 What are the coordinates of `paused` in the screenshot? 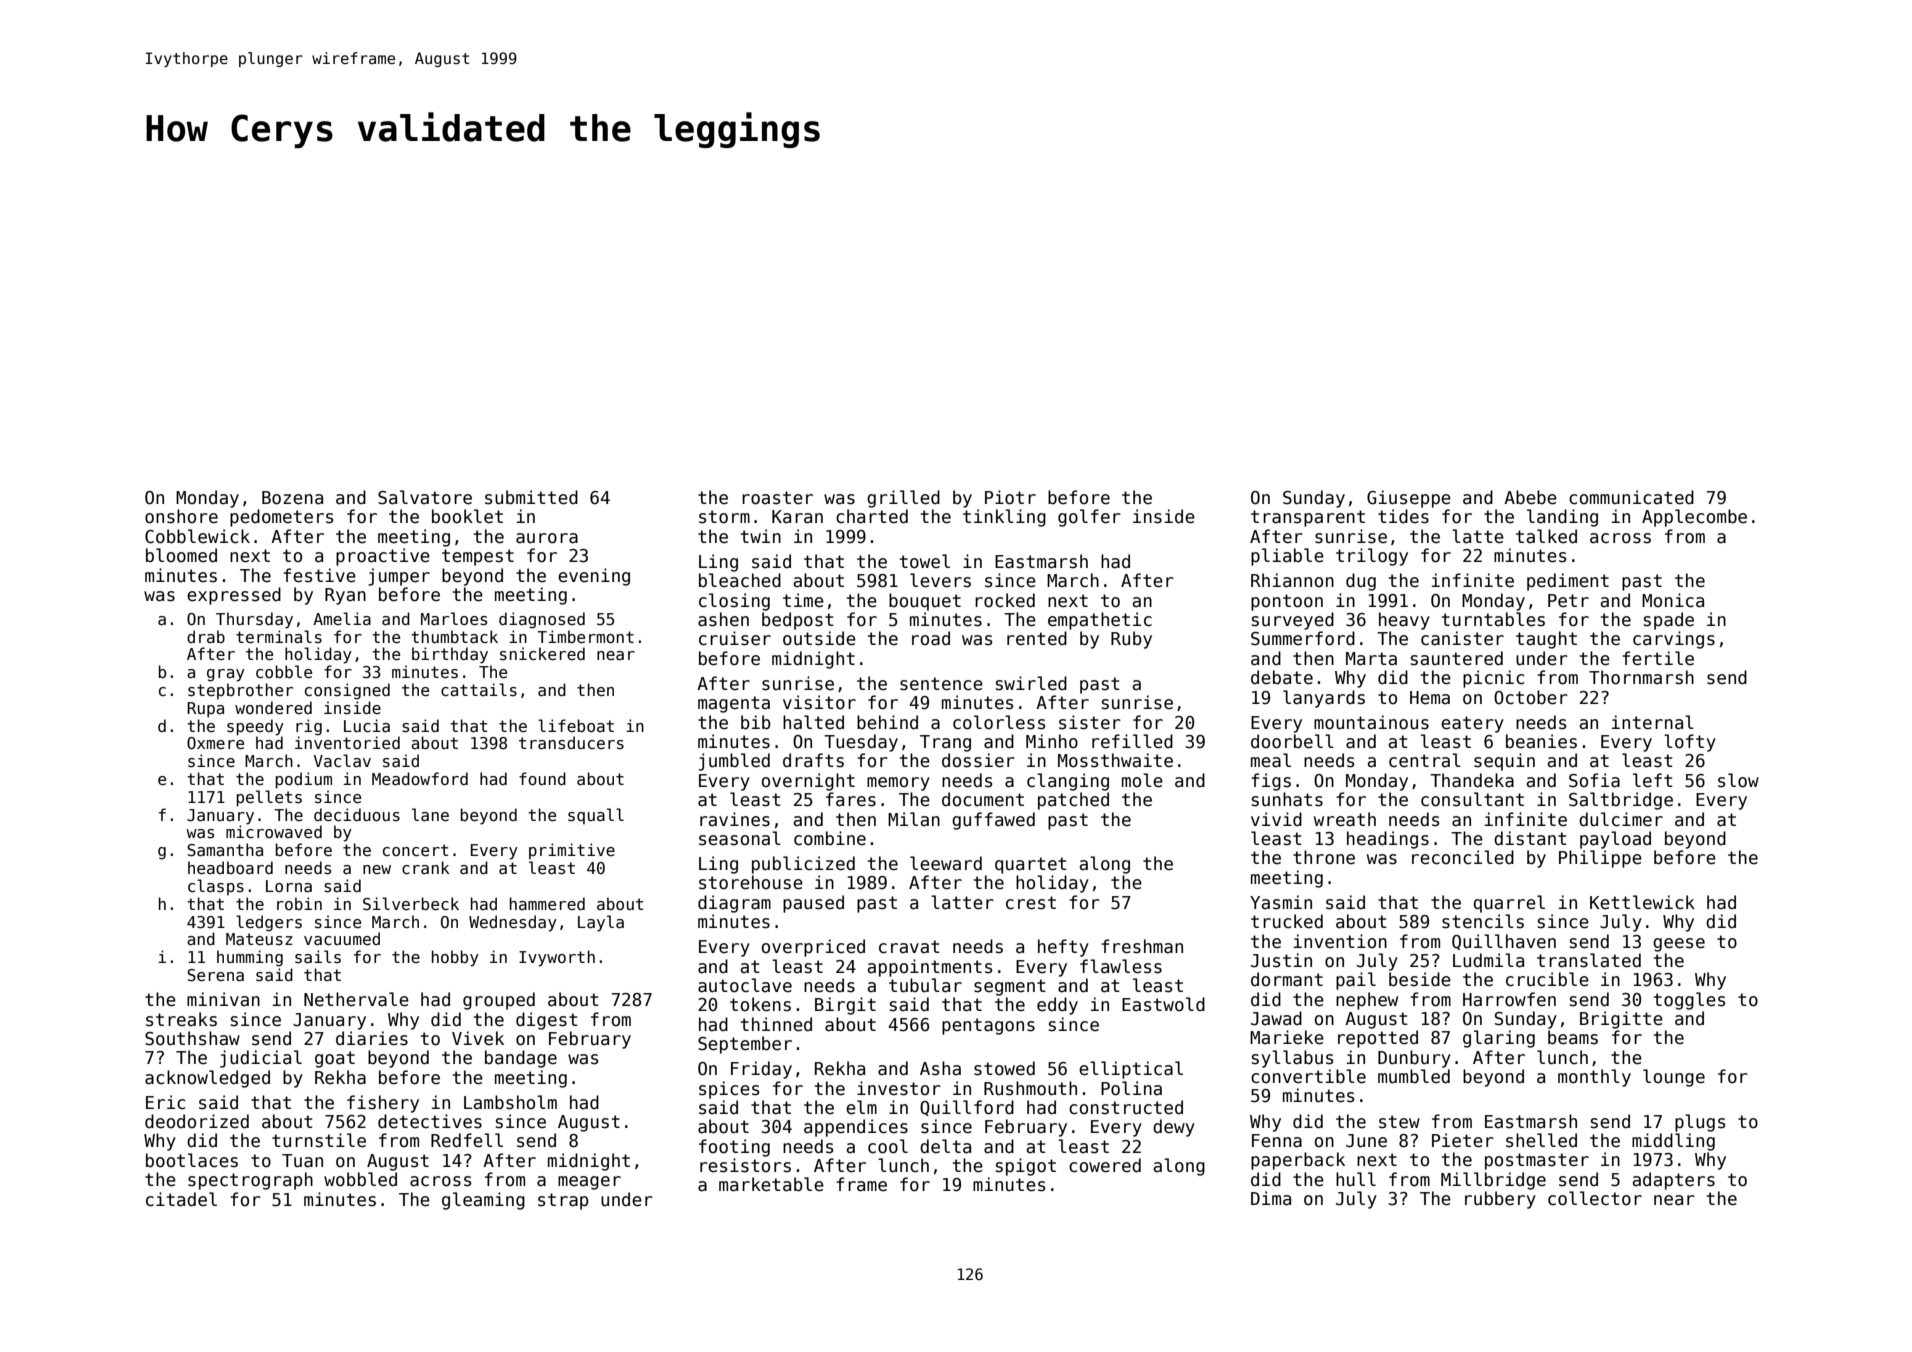 It's located at (813, 904).
